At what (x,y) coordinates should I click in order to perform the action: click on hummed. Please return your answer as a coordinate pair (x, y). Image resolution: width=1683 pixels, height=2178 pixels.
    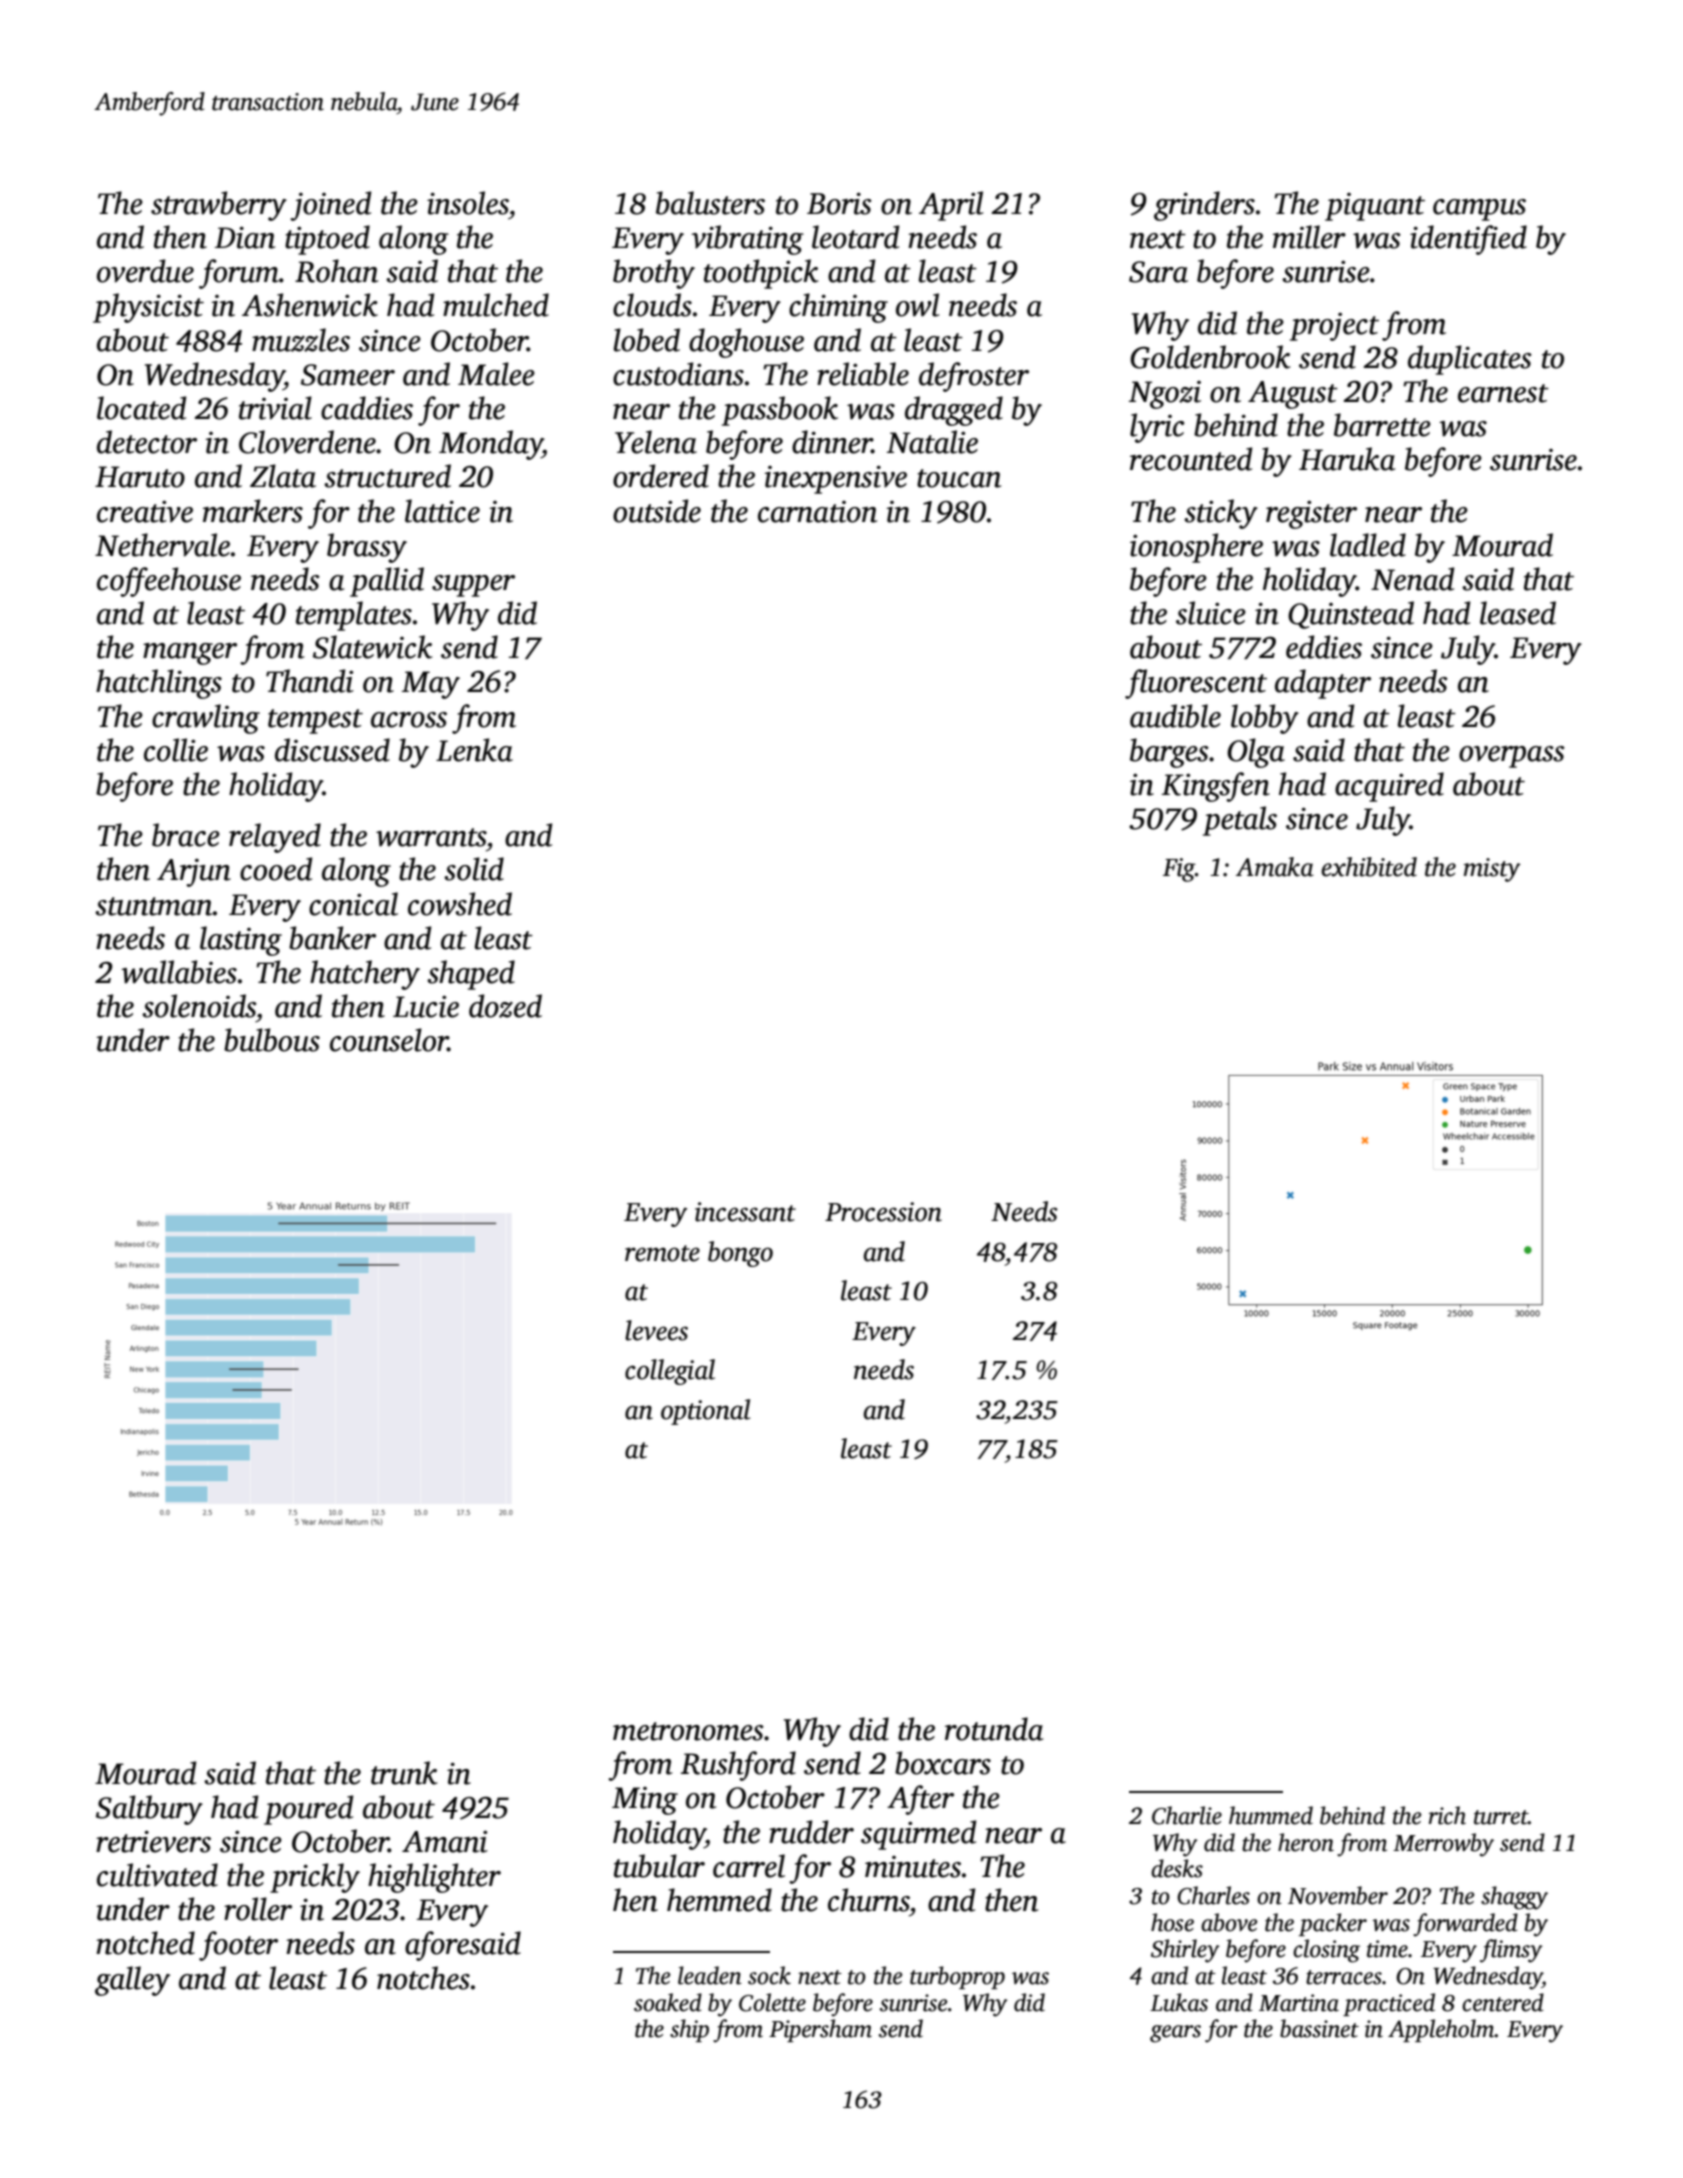
    Looking at the image, I should click on (1271, 1815).
